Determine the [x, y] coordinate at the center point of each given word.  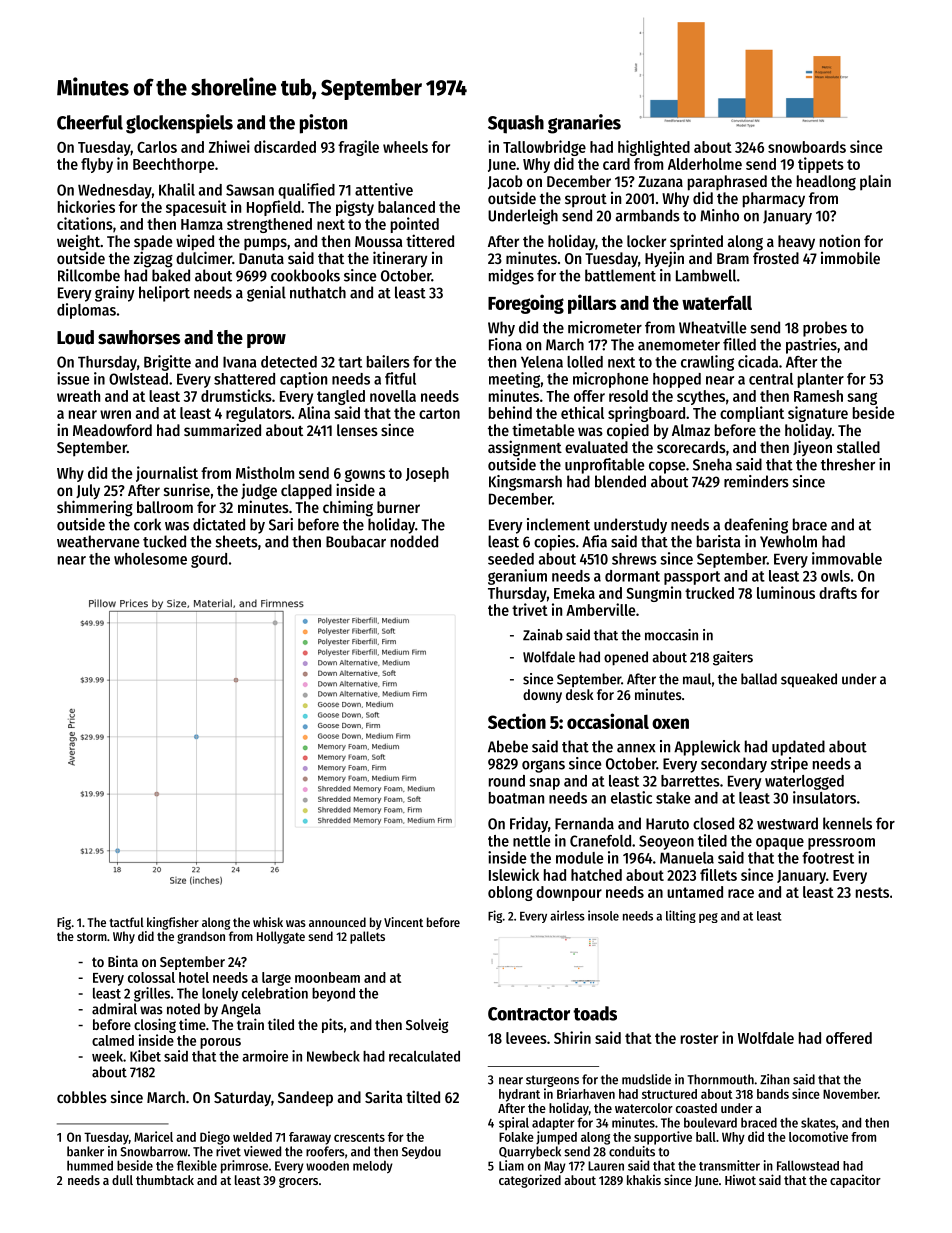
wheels [405, 147]
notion [840, 240]
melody [373, 1166]
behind [510, 412]
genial [266, 294]
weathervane [98, 541]
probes [825, 329]
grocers [298, 1182]
